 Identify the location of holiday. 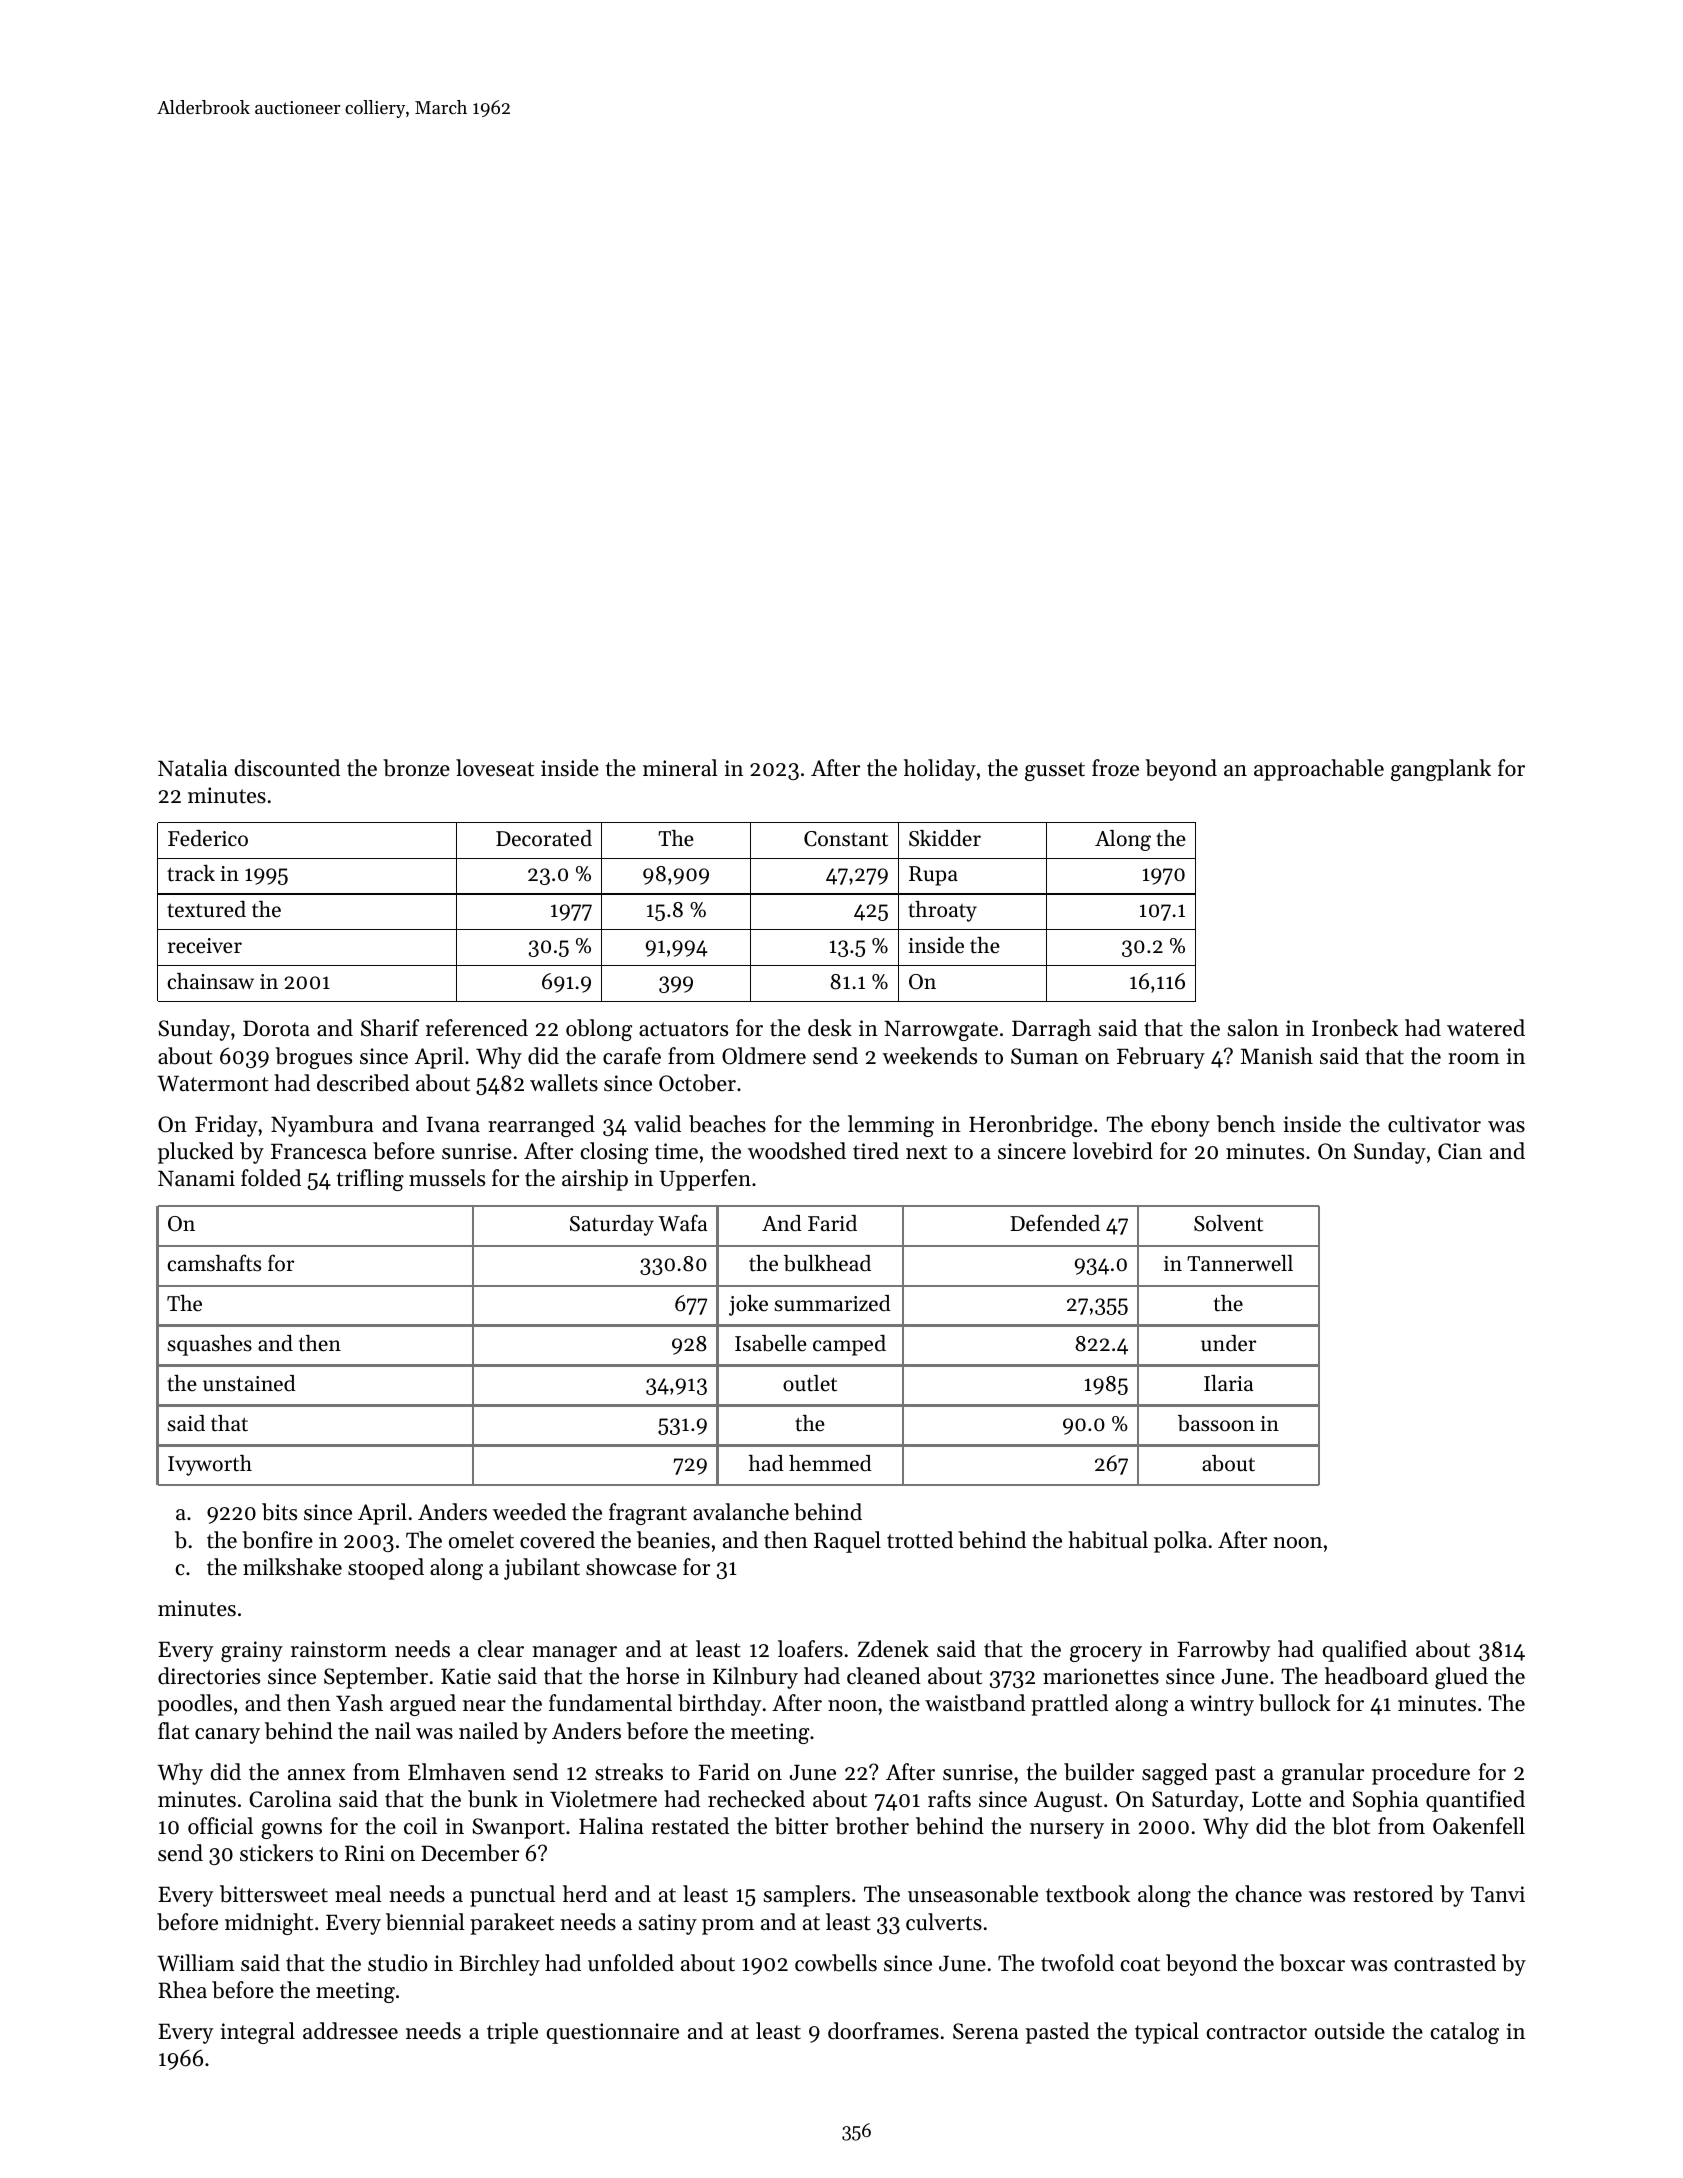
(940, 770).
